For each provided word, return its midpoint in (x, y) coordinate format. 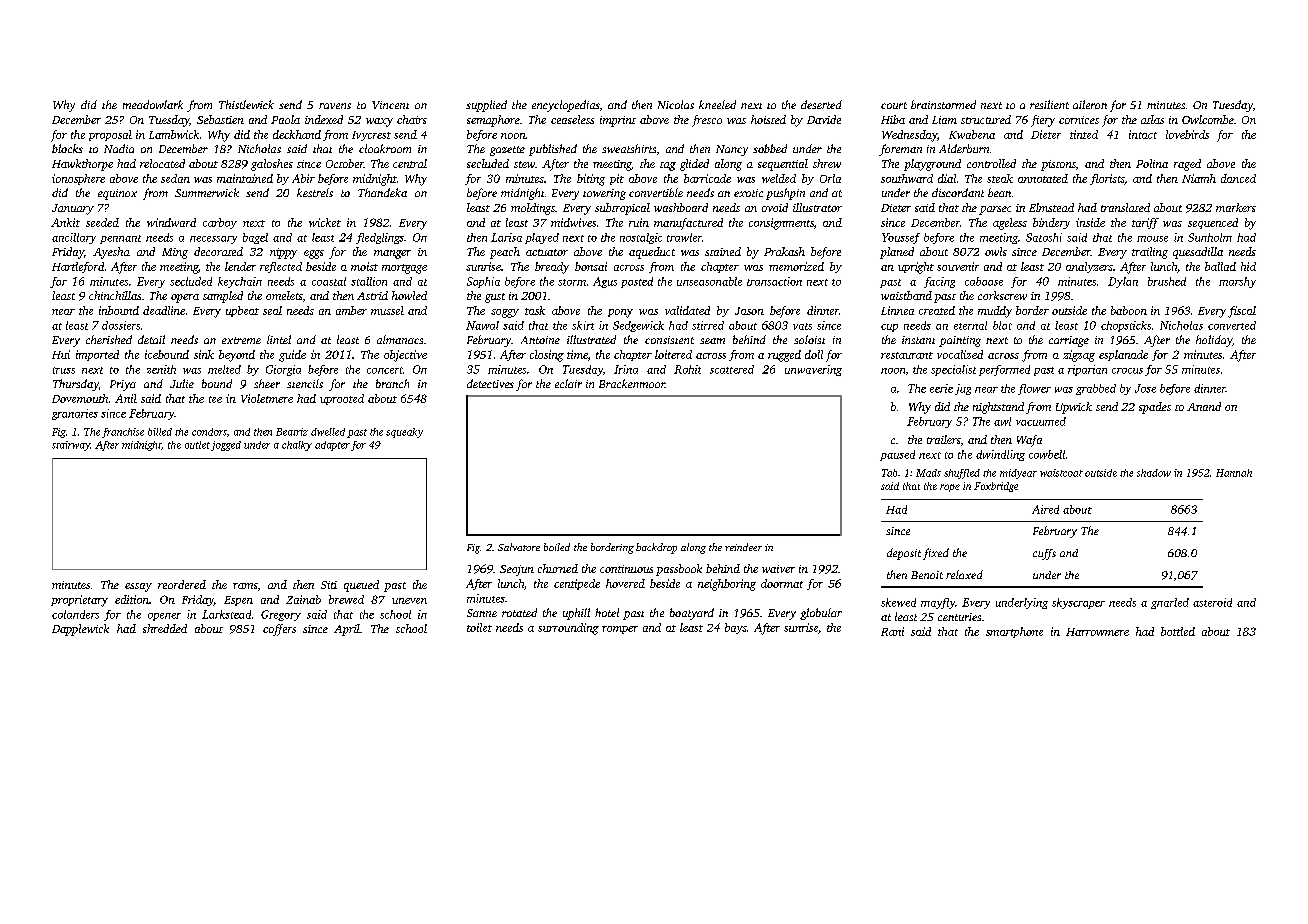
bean (999, 192)
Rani (892, 631)
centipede (577, 584)
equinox (117, 194)
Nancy (732, 150)
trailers (944, 439)
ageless (1010, 224)
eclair (568, 383)
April (347, 630)
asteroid (1212, 602)
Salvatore (519, 547)
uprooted (342, 399)
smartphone (1014, 632)
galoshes (272, 165)
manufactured (688, 224)
